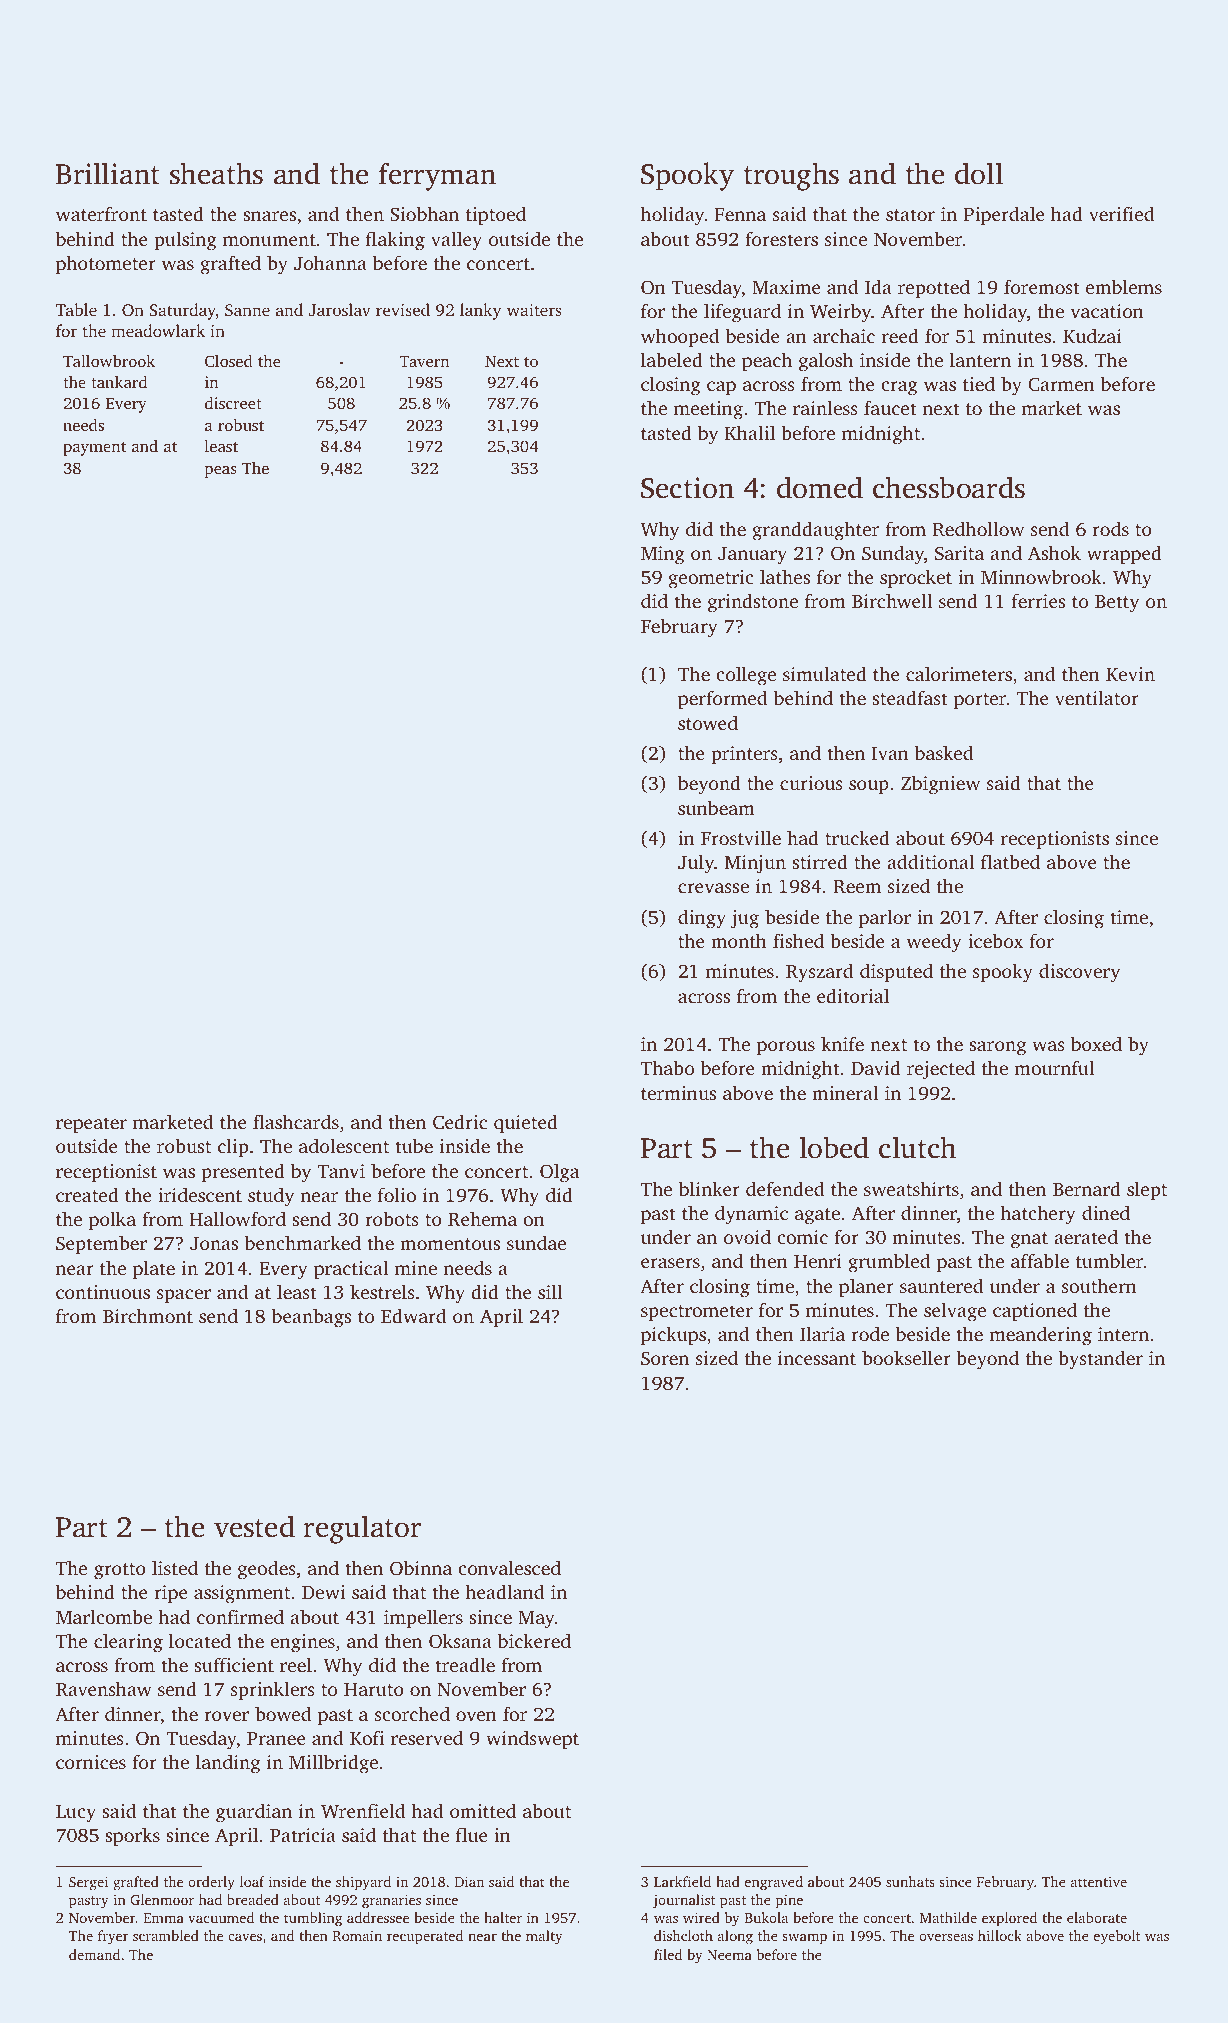 This image has width=1228, height=2023. I want to click on archaic, so click(844, 335).
